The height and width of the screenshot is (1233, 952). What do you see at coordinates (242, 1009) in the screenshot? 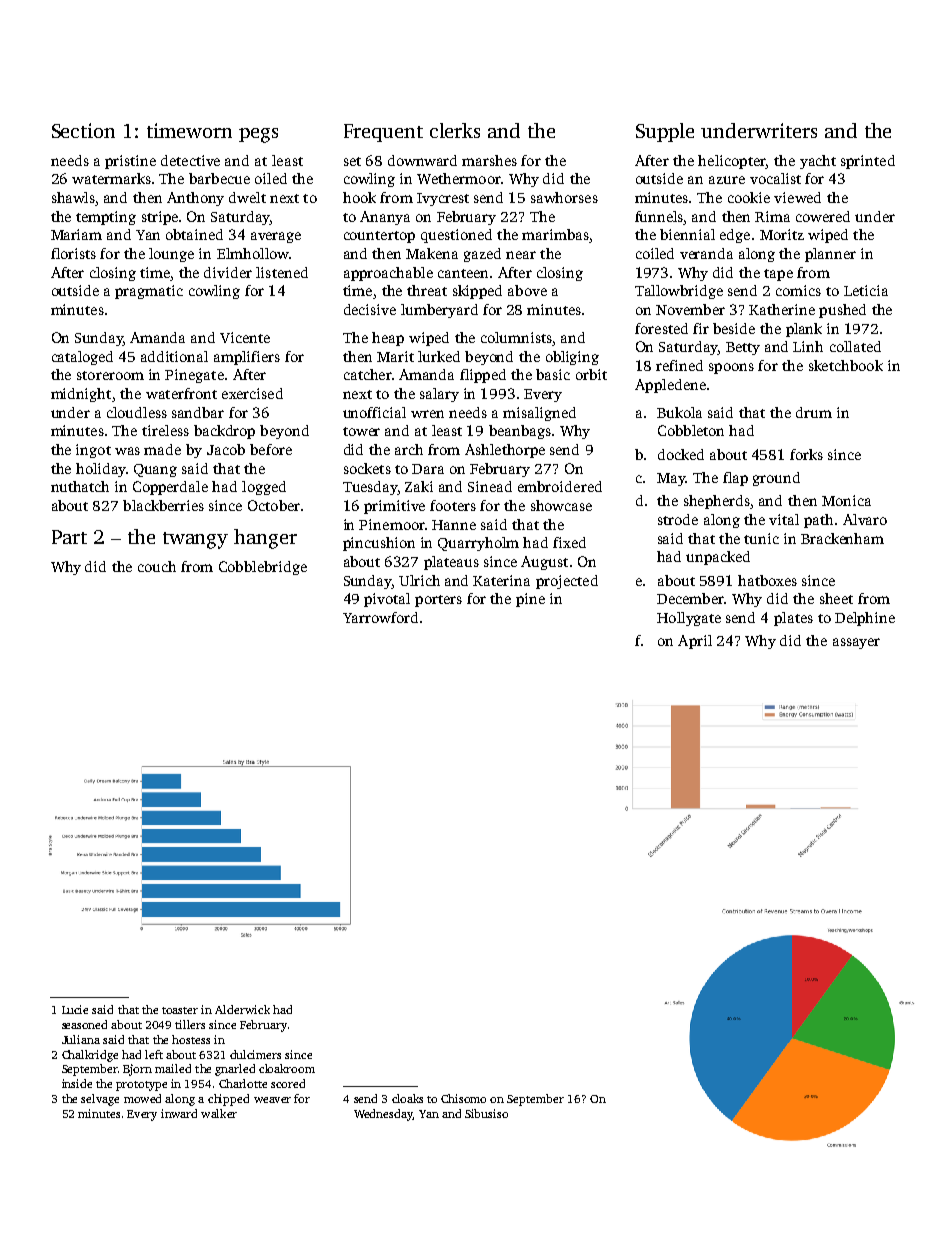
I see `Alderwick` at bounding box center [242, 1009].
